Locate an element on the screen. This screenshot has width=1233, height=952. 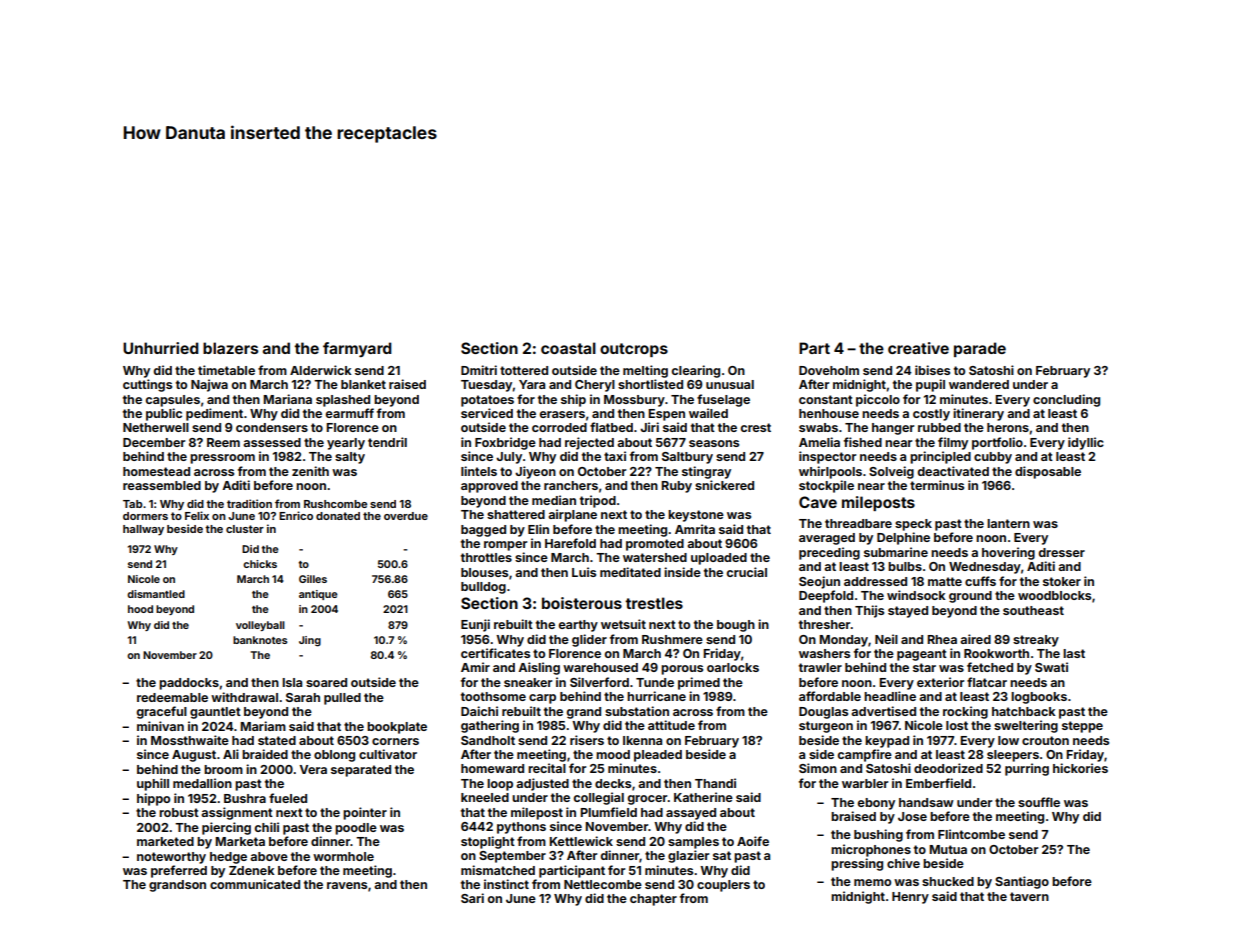
August is located at coordinates (194, 756).
